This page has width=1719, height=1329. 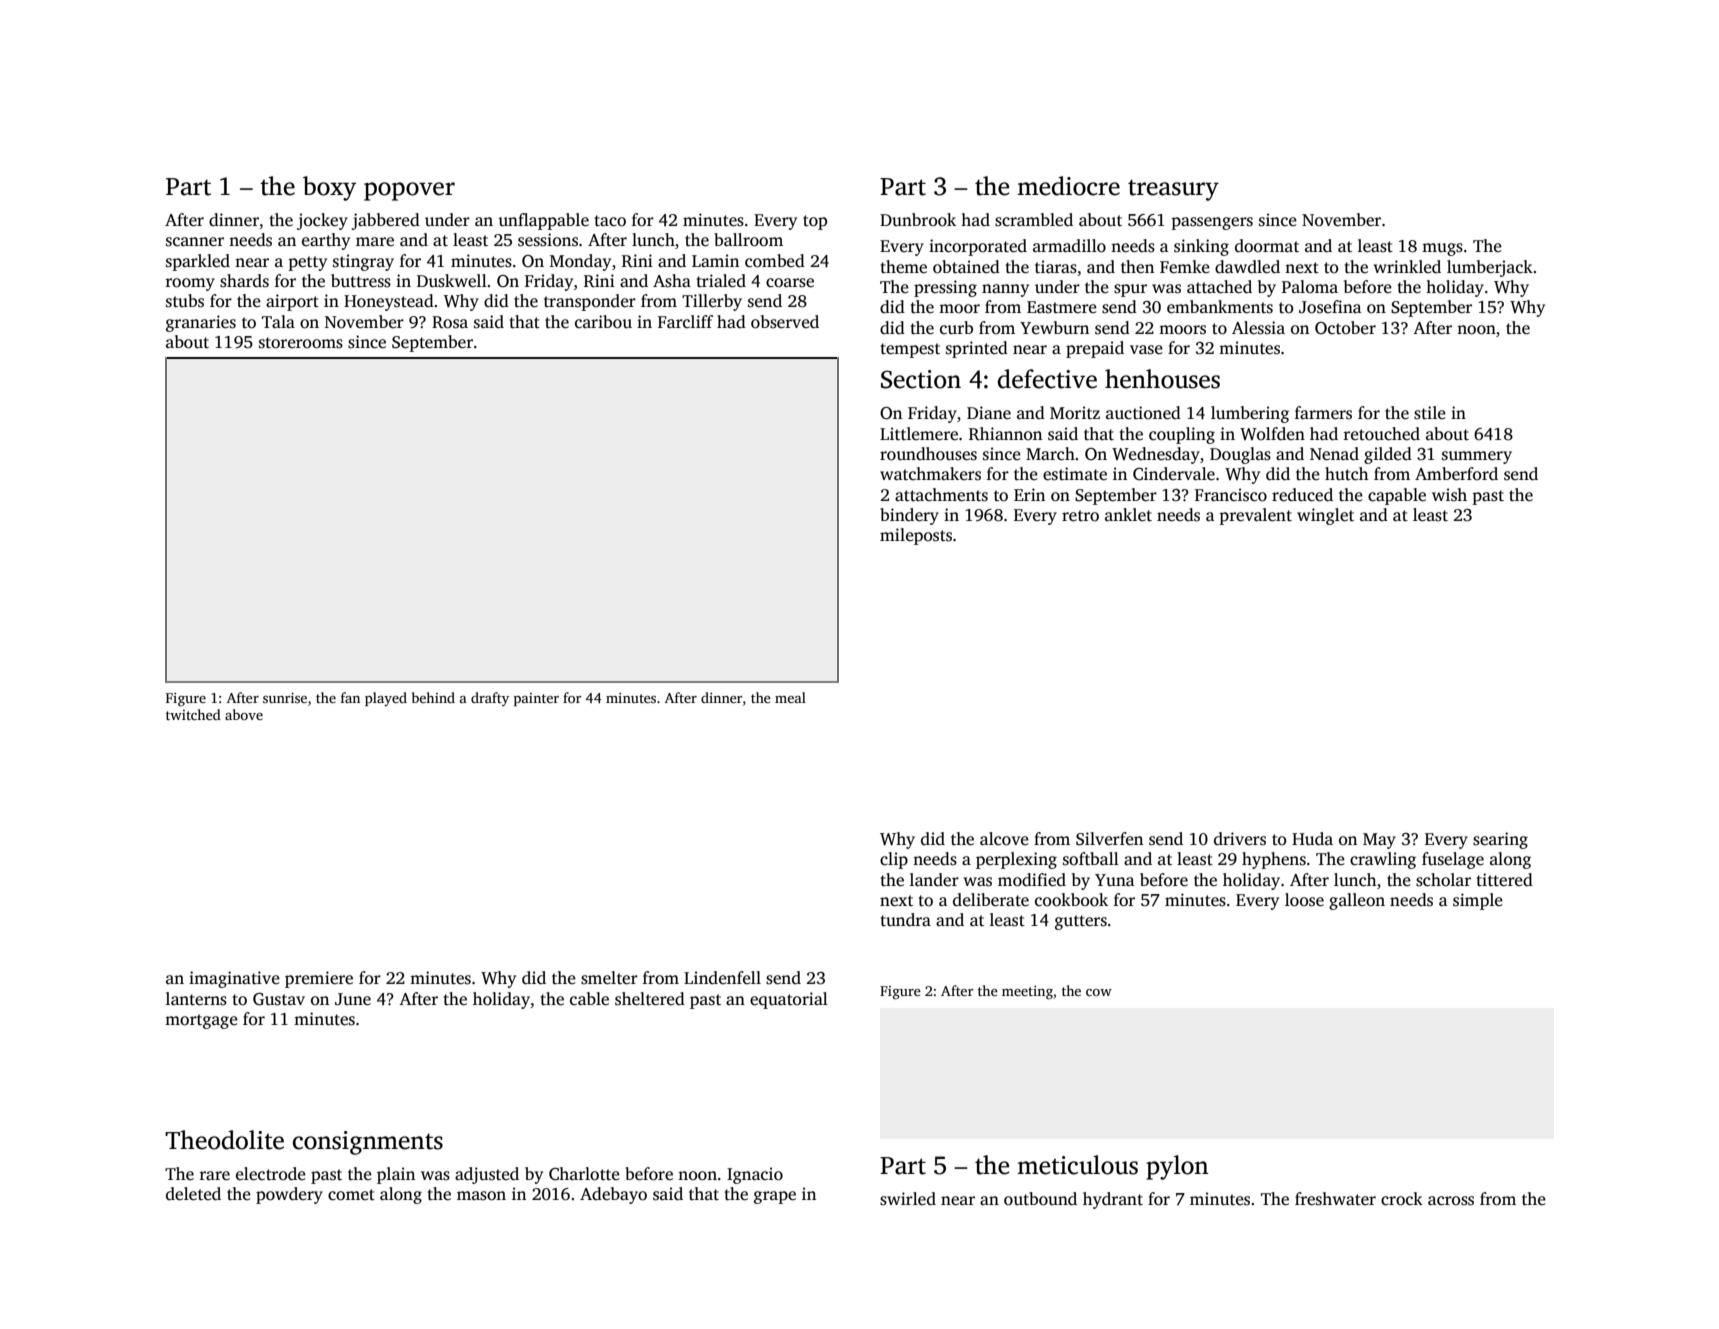 What do you see at coordinates (301, 343) in the page?
I see `storerooms` at bounding box center [301, 343].
